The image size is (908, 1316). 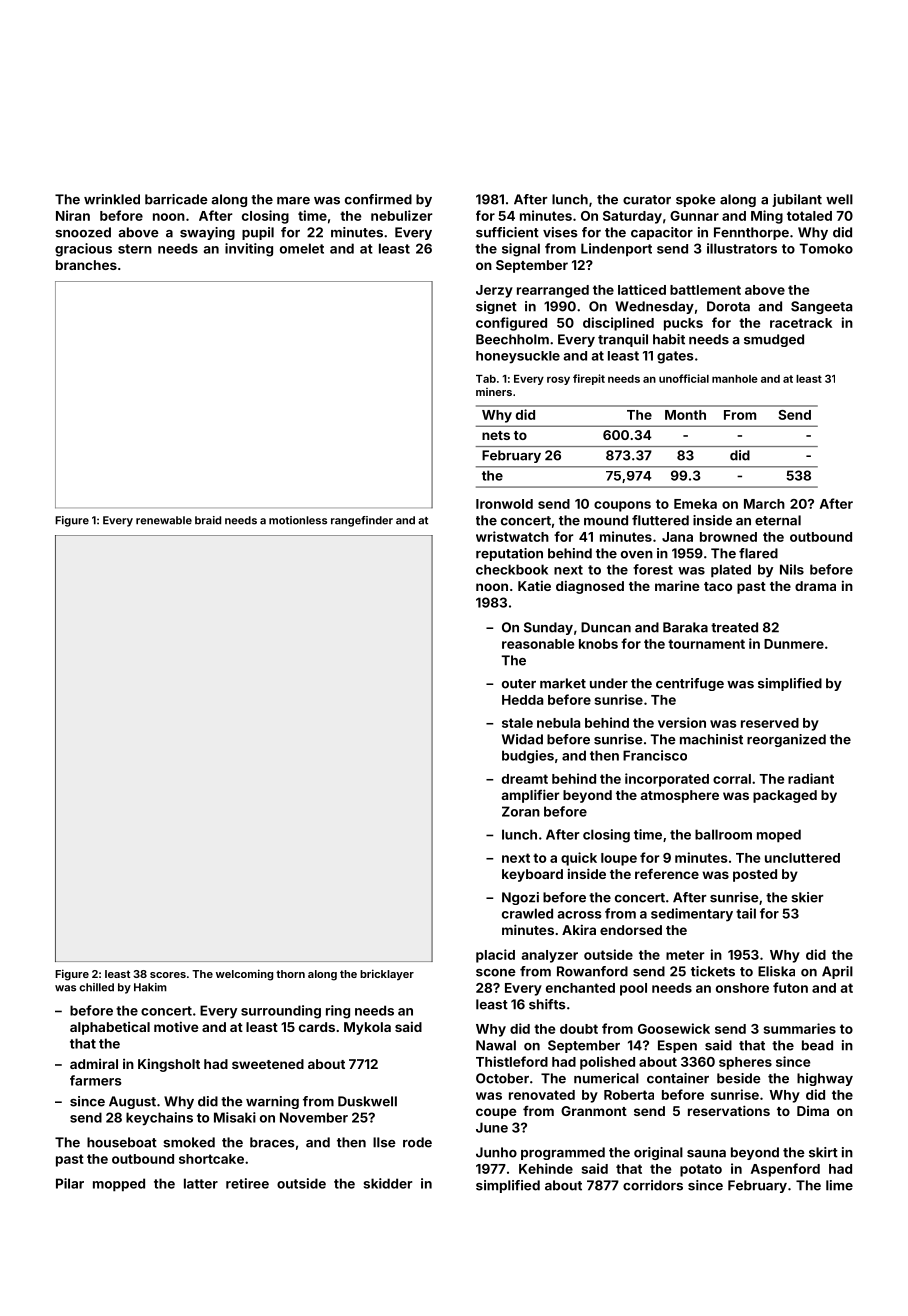 What do you see at coordinates (112, 199) in the screenshot?
I see `wrinkled` at bounding box center [112, 199].
